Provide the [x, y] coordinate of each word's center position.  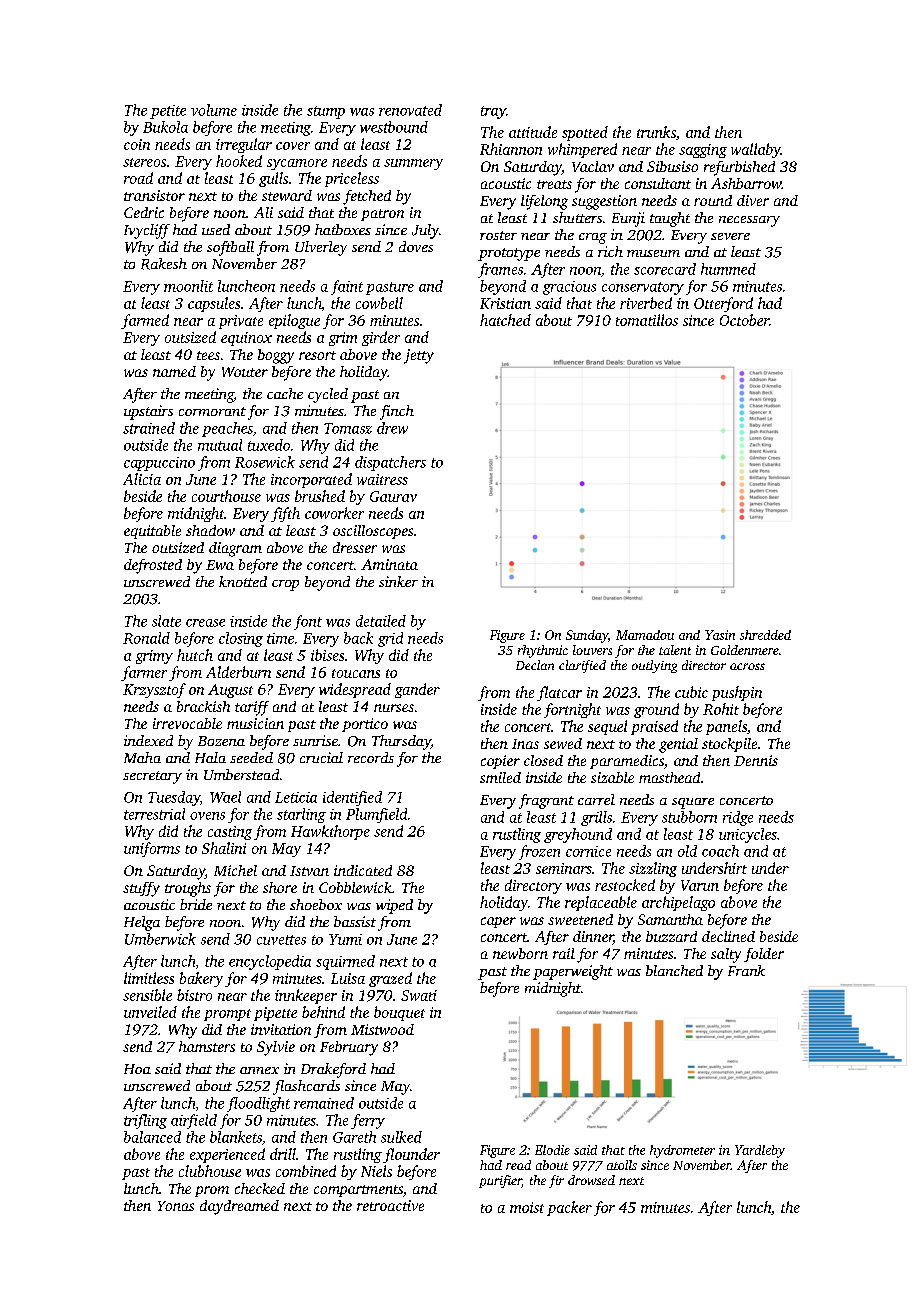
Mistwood [382, 1029]
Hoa [137, 1069]
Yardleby [760, 1151]
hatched [505, 320]
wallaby [756, 150]
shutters [577, 217]
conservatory [643, 288]
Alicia [142, 479]
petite [168, 112]
